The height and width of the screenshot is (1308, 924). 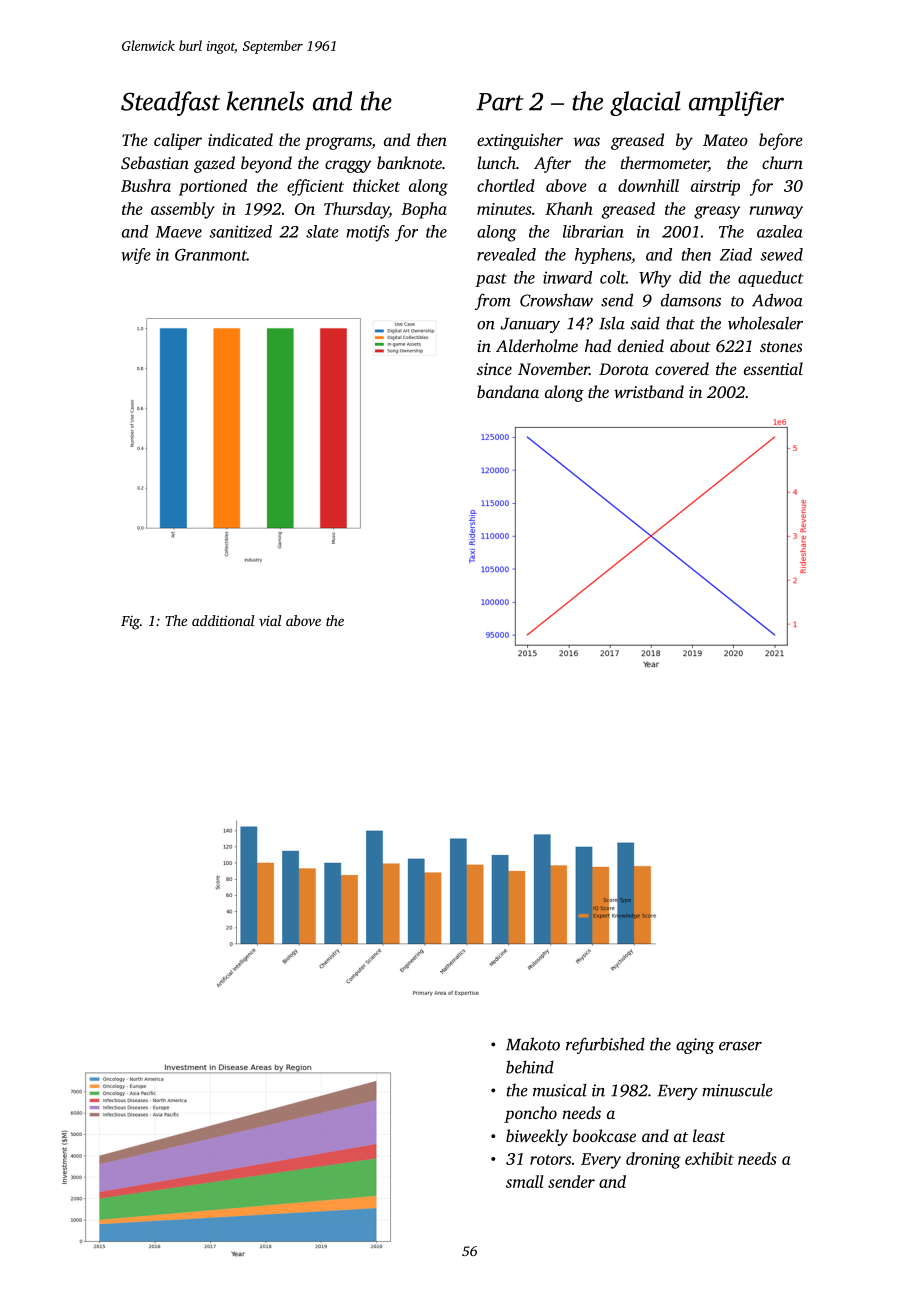 I want to click on bandana, so click(x=508, y=391).
